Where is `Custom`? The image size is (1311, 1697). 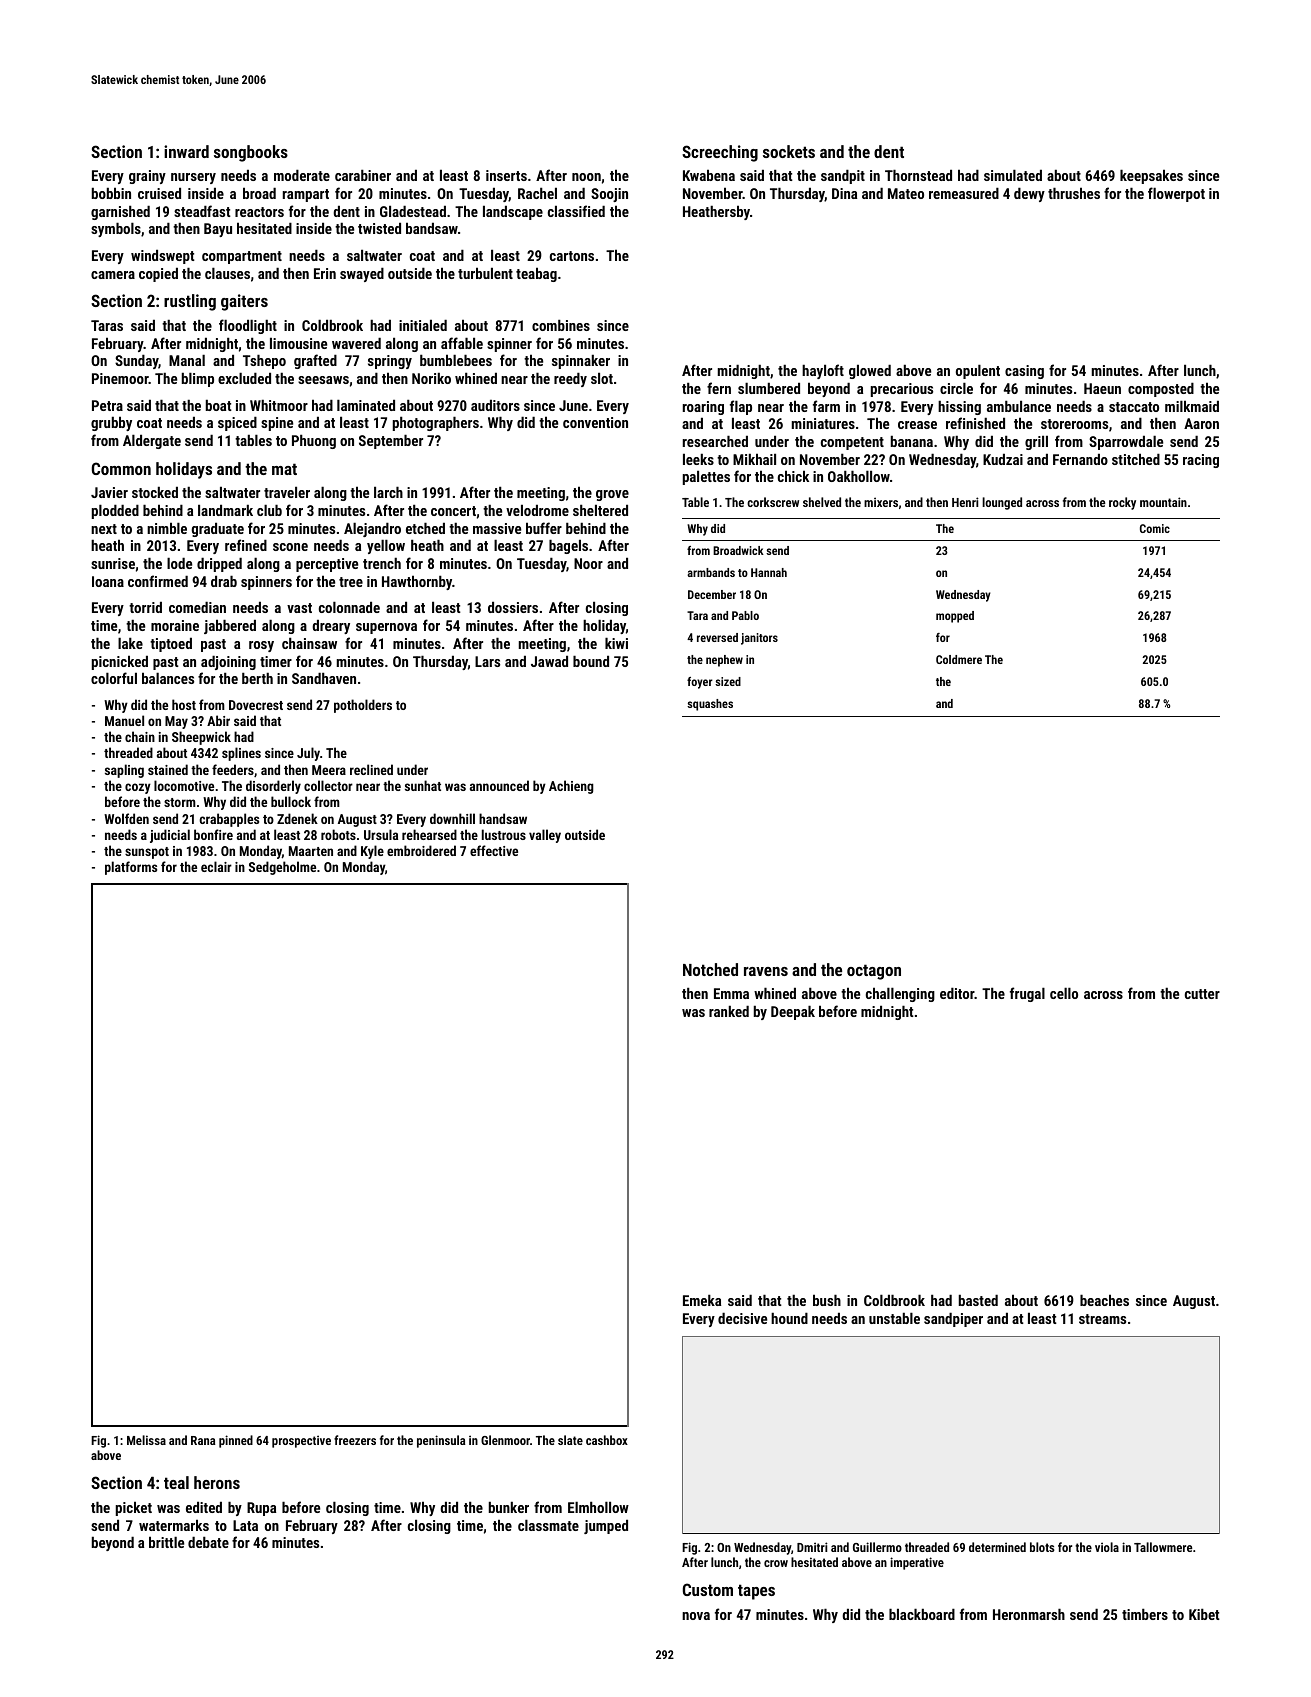 Custom is located at coordinates (708, 1589).
